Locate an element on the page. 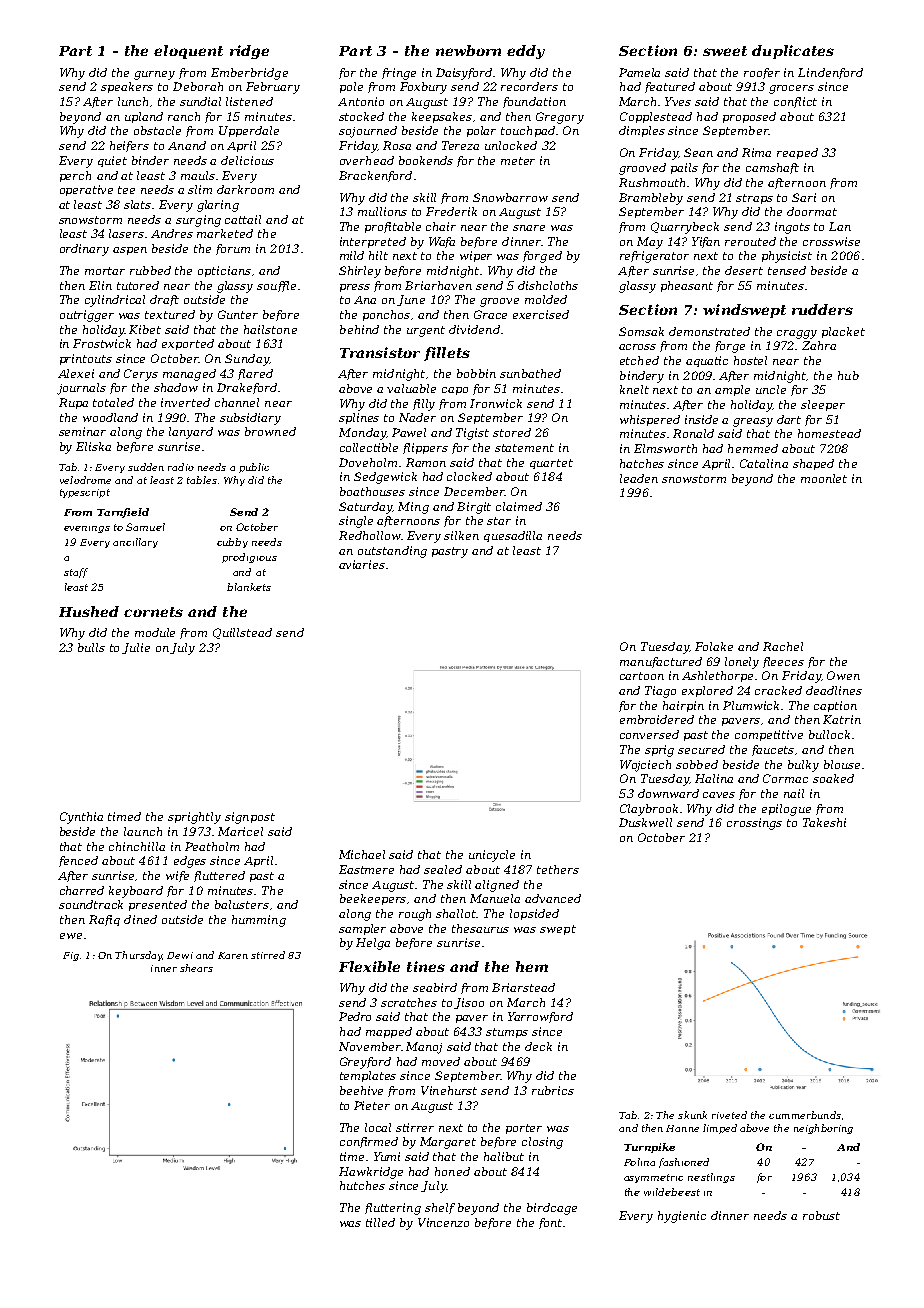  quartet is located at coordinates (551, 464).
